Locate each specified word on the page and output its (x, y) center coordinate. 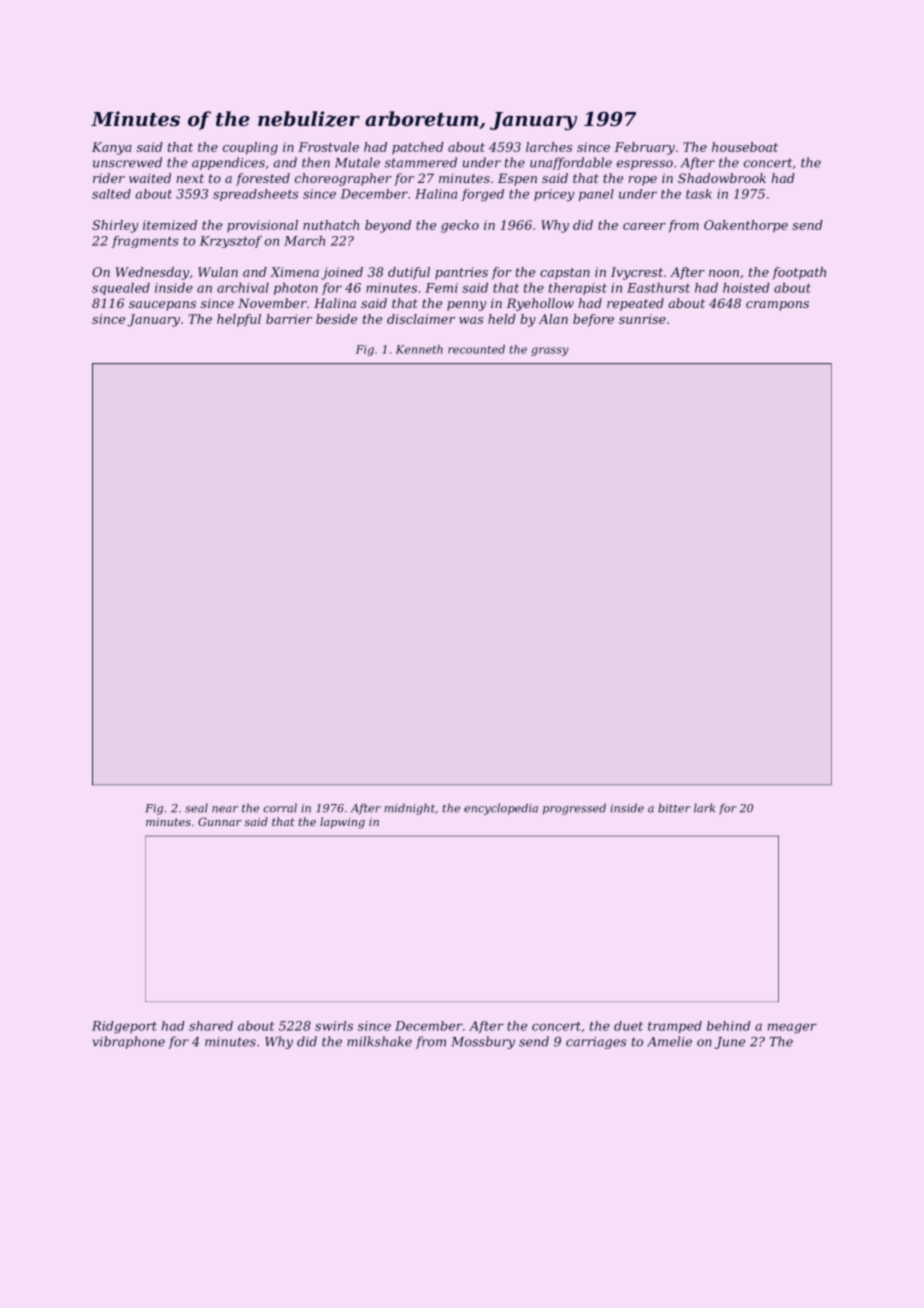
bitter (674, 808)
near (225, 809)
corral (280, 808)
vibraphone (129, 1042)
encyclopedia (501, 809)
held (502, 319)
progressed (574, 809)
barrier (289, 319)
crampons (777, 306)
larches (549, 147)
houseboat (745, 147)
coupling (250, 148)
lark (704, 808)
